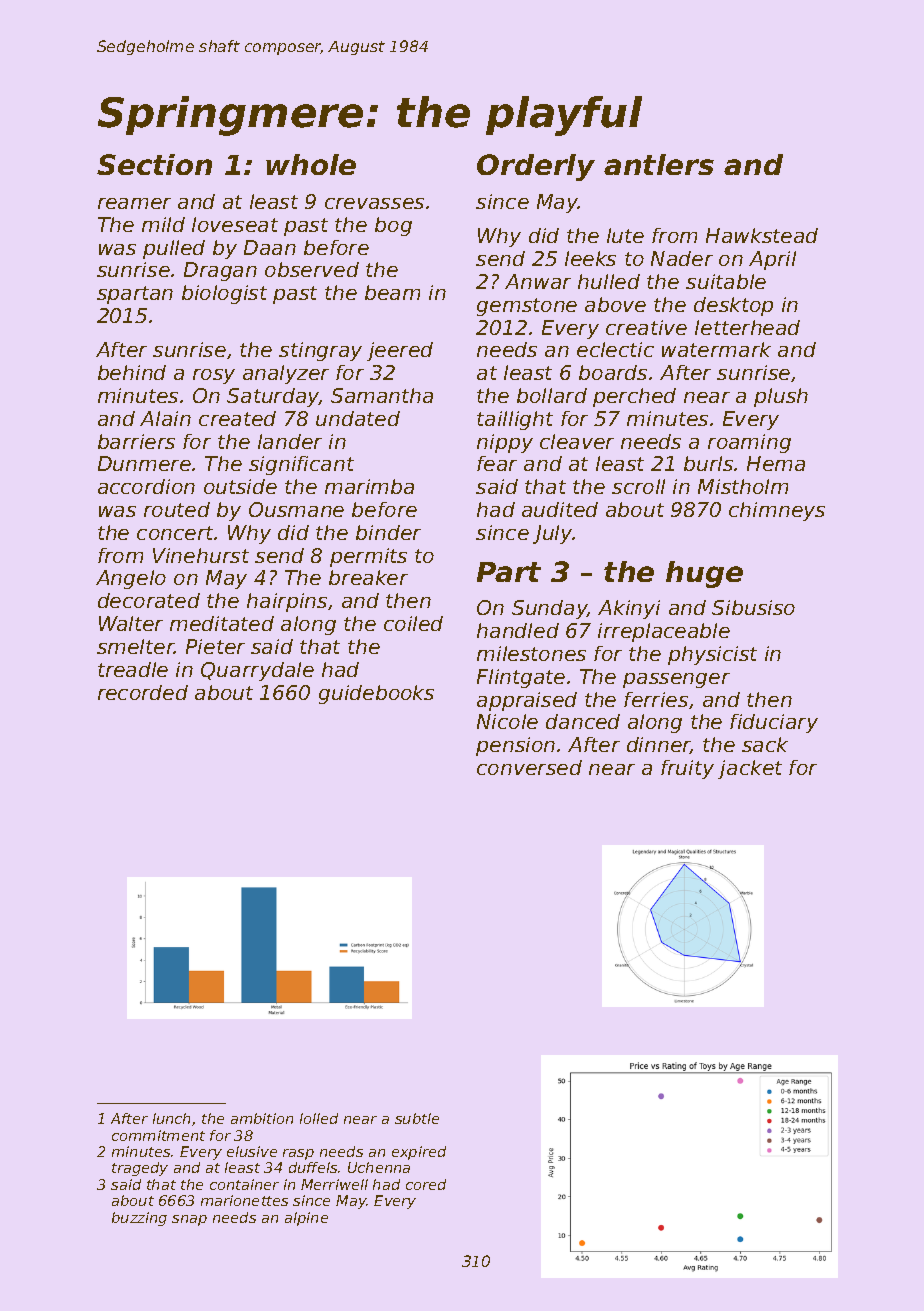  What do you see at coordinates (131, 623) in the image?
I see `Walter` at bounding box center [131, 623].
